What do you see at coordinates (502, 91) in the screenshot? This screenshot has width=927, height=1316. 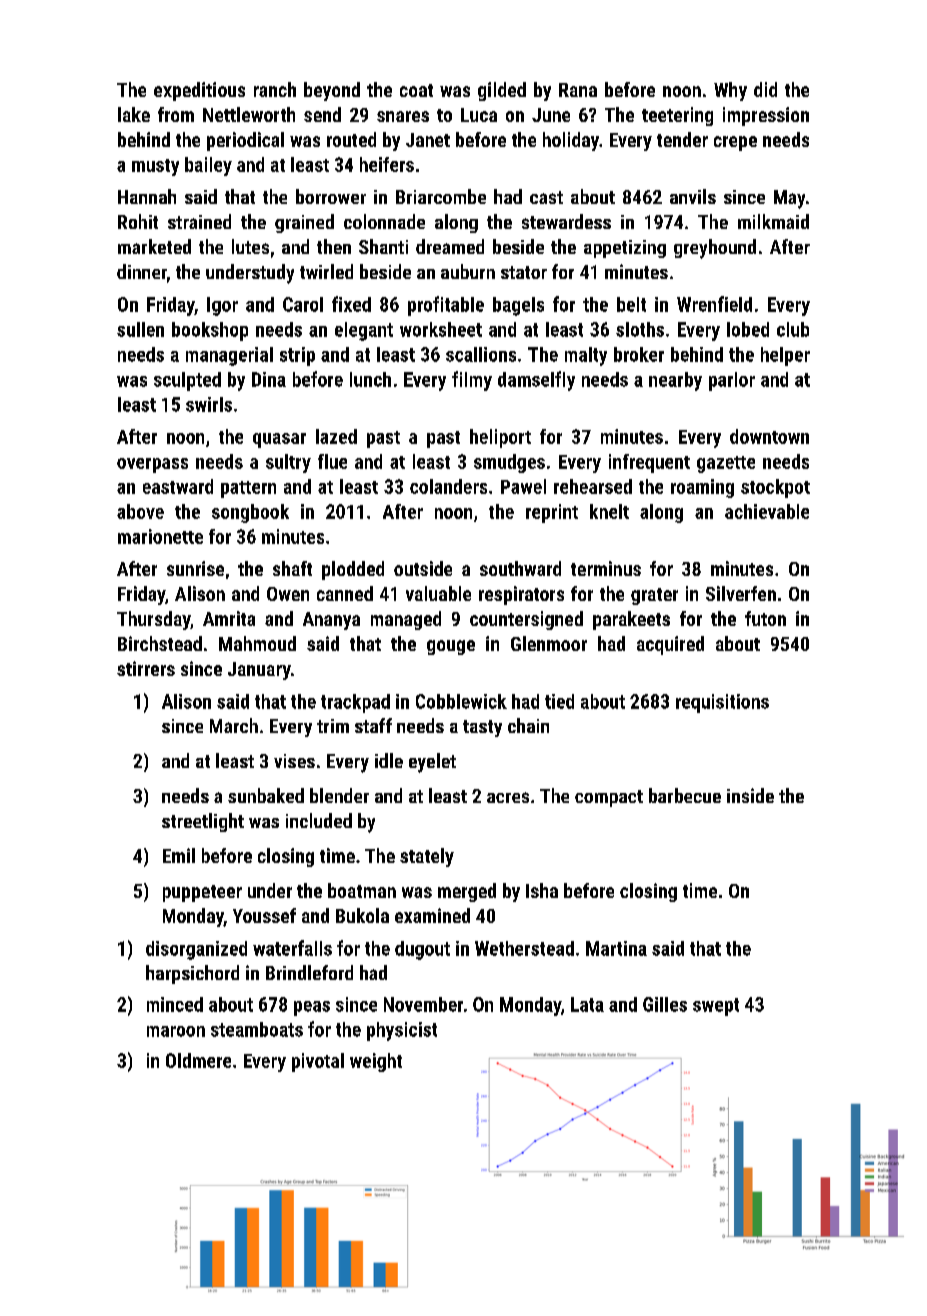 I see `gilded` at bounding box center [502, 91].
